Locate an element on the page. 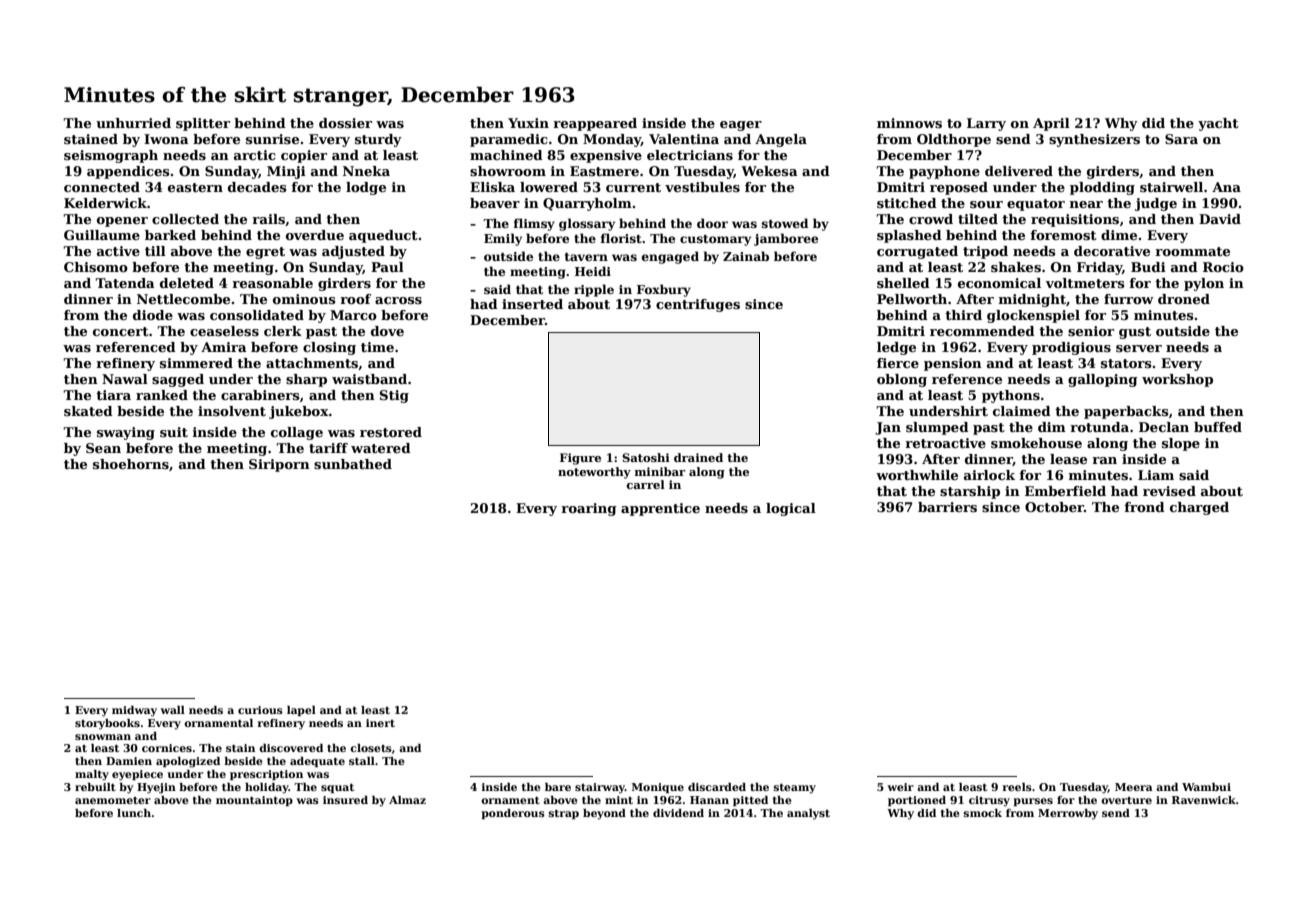  payphone is located at coordinates (944, 172).
